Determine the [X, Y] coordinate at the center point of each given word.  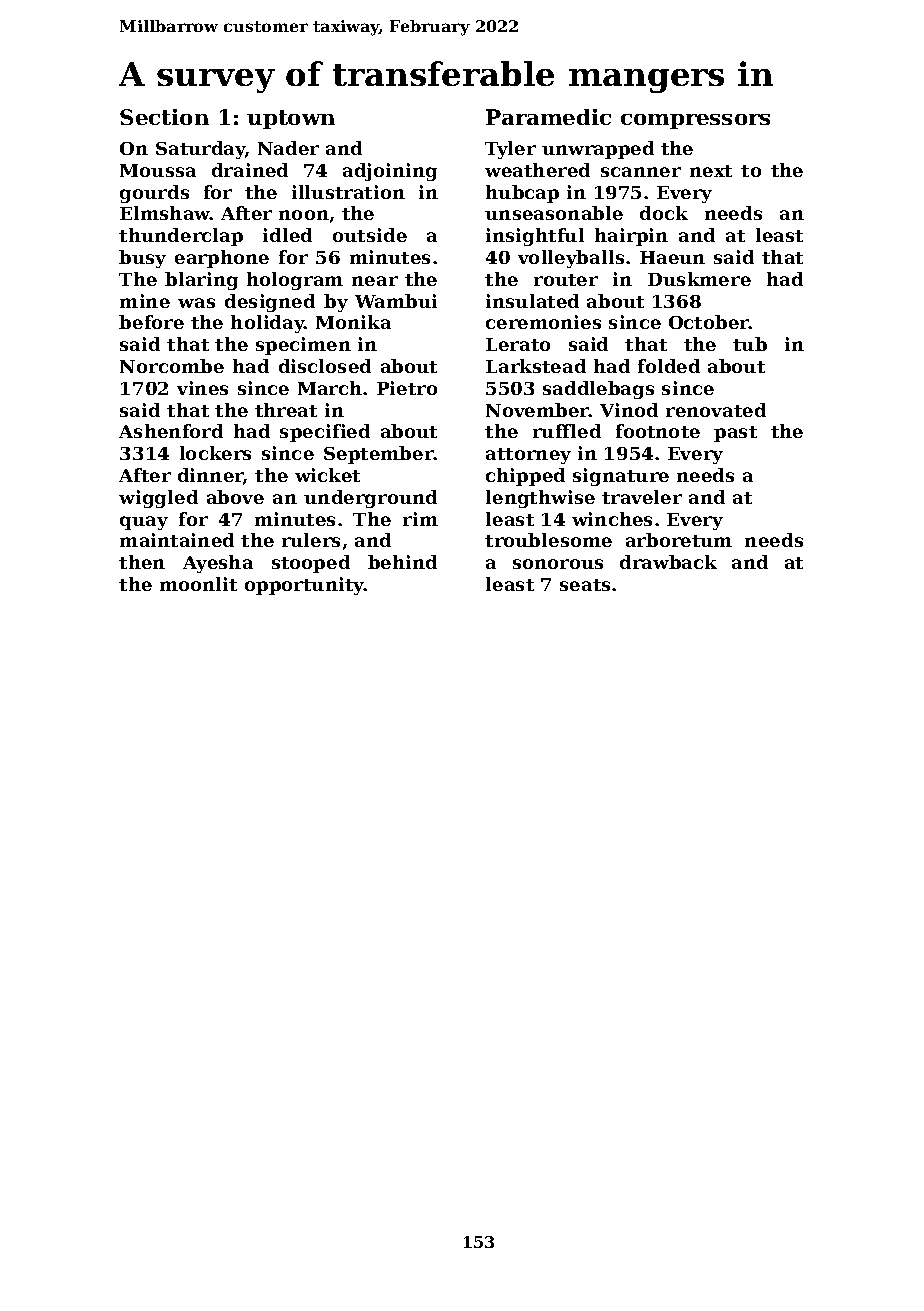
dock [664, 213]
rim [420, 519]
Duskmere [699, 279]
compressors [695, 121]
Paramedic [548, 117]
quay [144, 523]
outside [370, 235]
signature [621, 477]
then [142, 562]
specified [325, 433]
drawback [668, 562]
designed [270, 303]
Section [164, 117]
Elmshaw [165, 213]
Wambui [396, 301]
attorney [528, 456]
